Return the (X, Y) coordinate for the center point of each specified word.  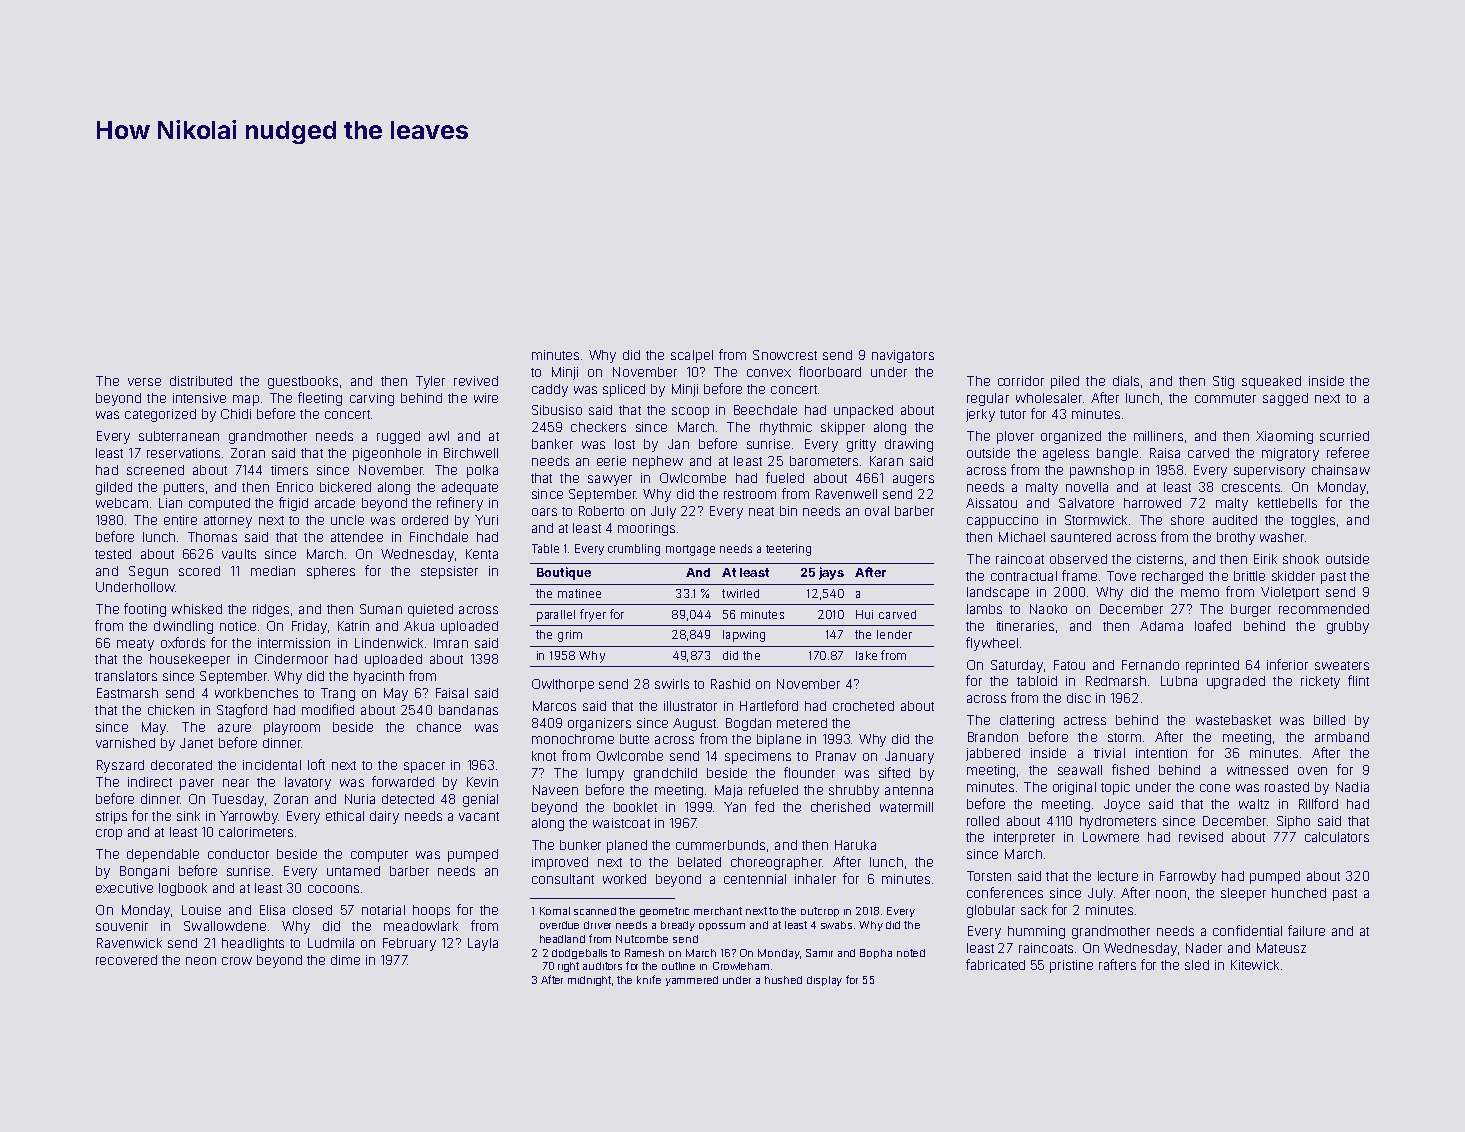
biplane (779, 740)
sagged (1285, 399)
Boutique (564, 573)
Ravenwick (129, 943)
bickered (345, 487)
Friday (309, 627)
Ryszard (120, 766)
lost (625, 444)
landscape (998, 593)
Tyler (430, 382)
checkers (598, 427)
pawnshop (1102, 471)
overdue (559, 925)
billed (1329, 720)
